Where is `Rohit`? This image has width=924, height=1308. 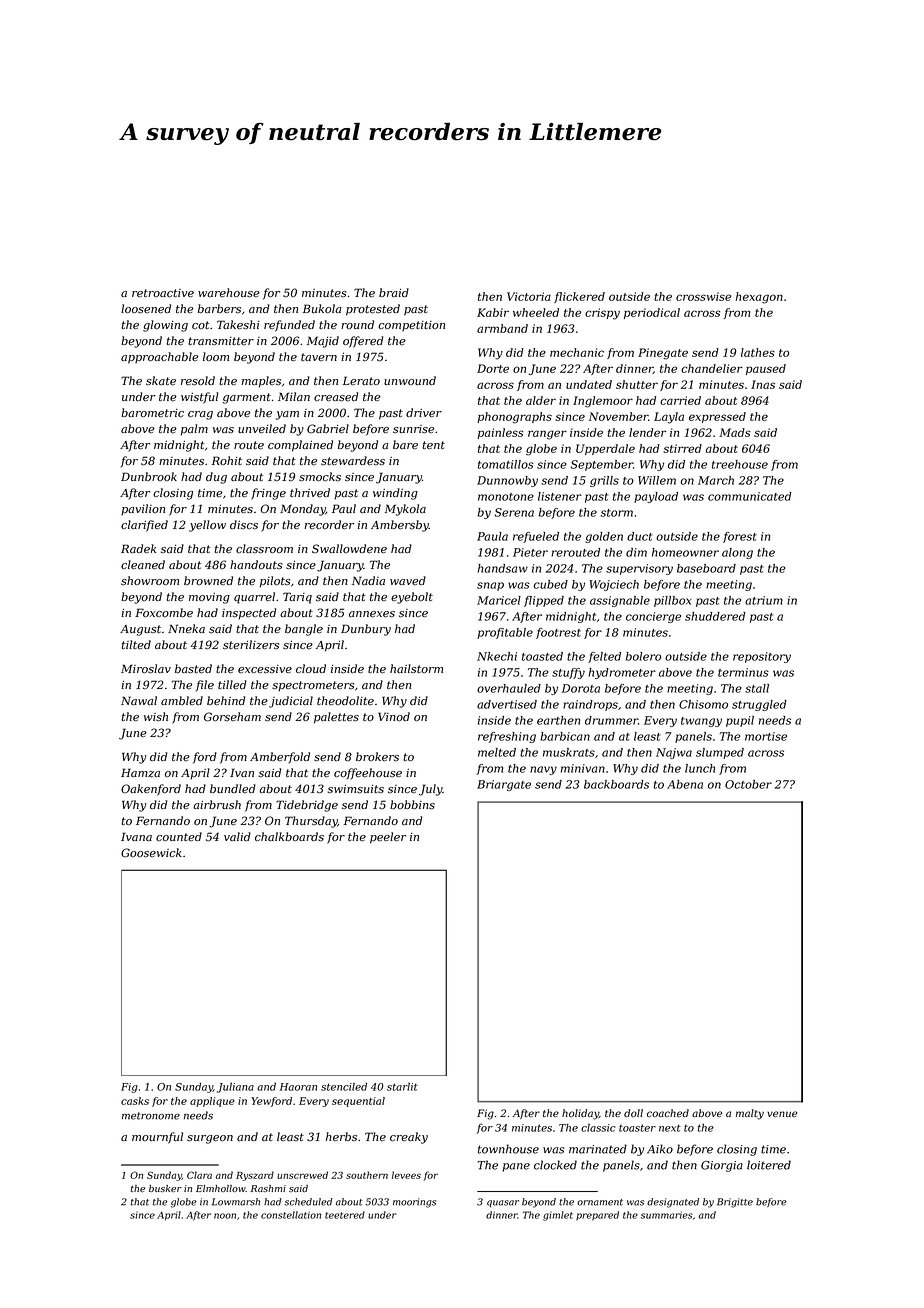
Rohit is located at coordinates (227, 460).
